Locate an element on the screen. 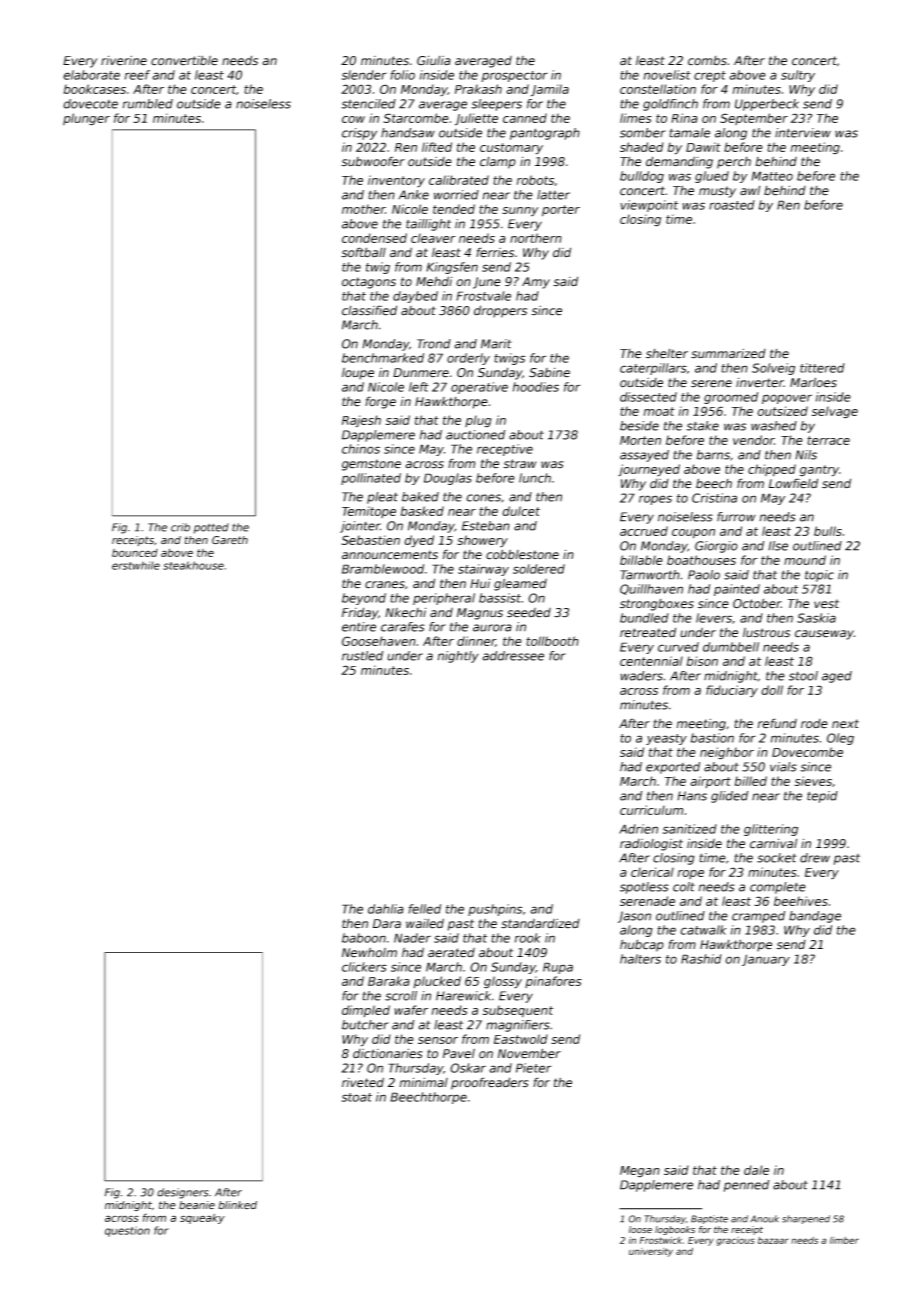 Image resolution: width=924 pixels, height=1308 pixels. roasted is located at coordinates (732, 205).
